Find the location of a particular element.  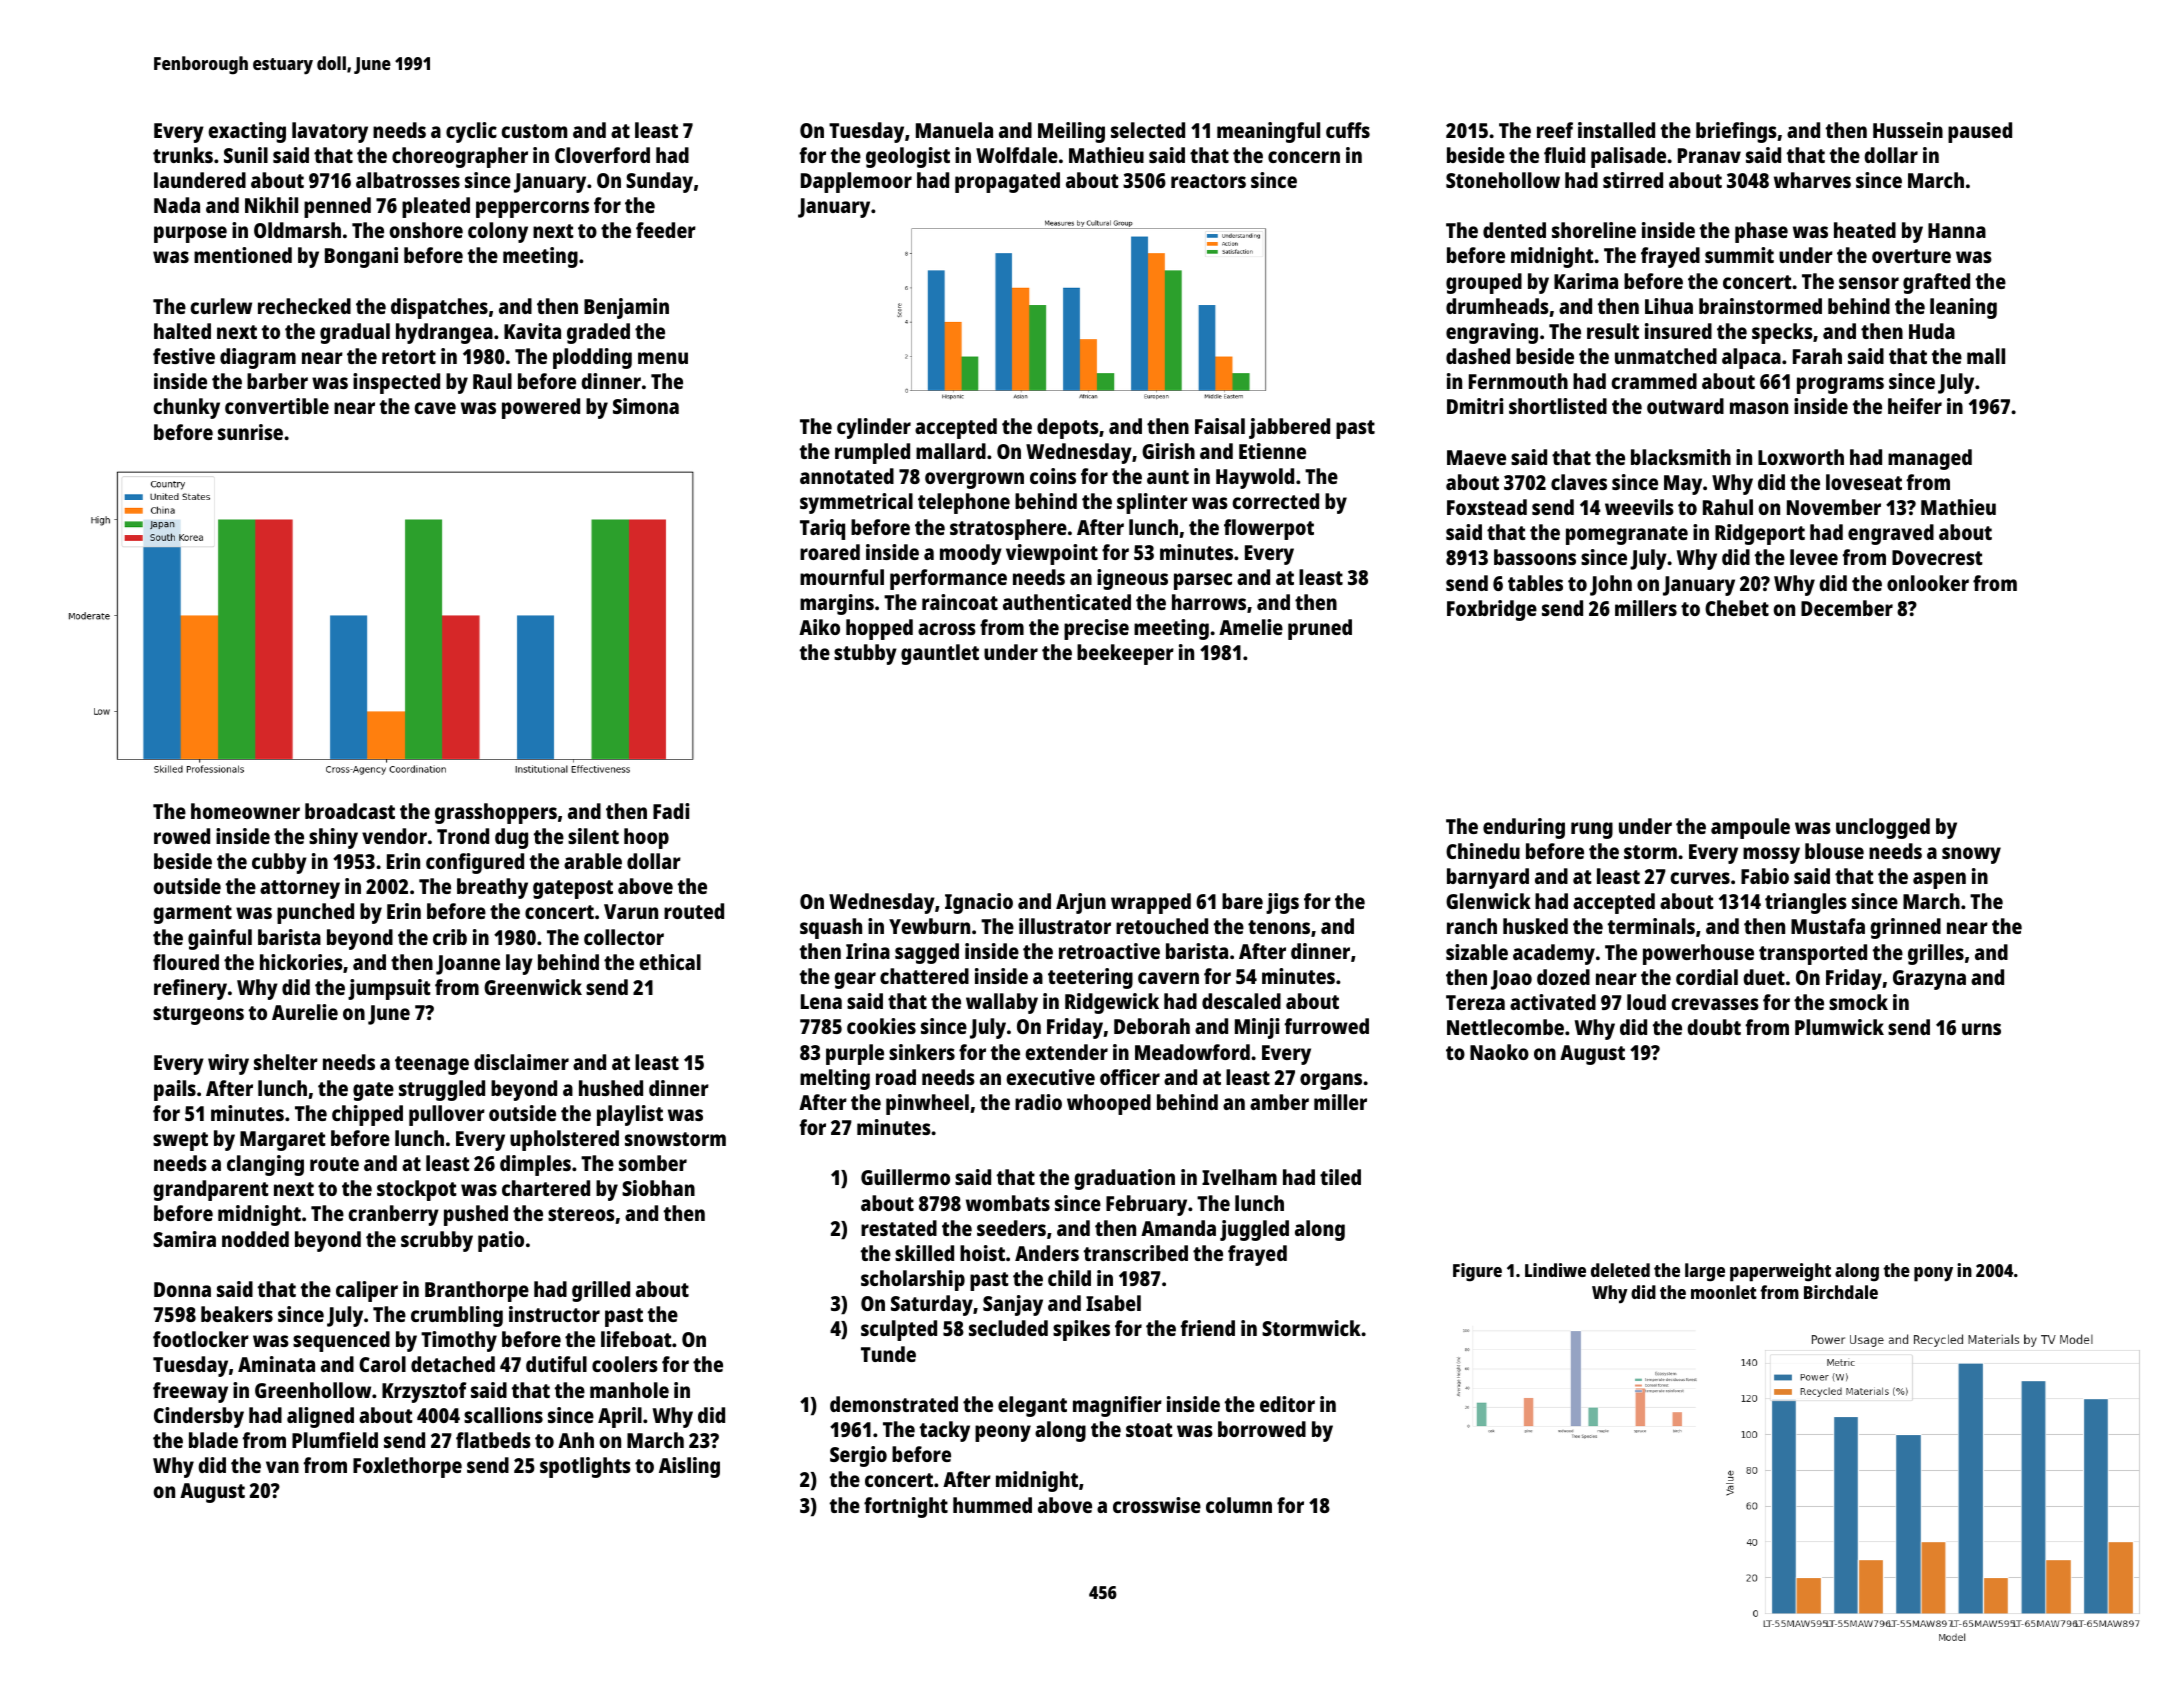

unmatched is located at coordinates (1666, 356).
